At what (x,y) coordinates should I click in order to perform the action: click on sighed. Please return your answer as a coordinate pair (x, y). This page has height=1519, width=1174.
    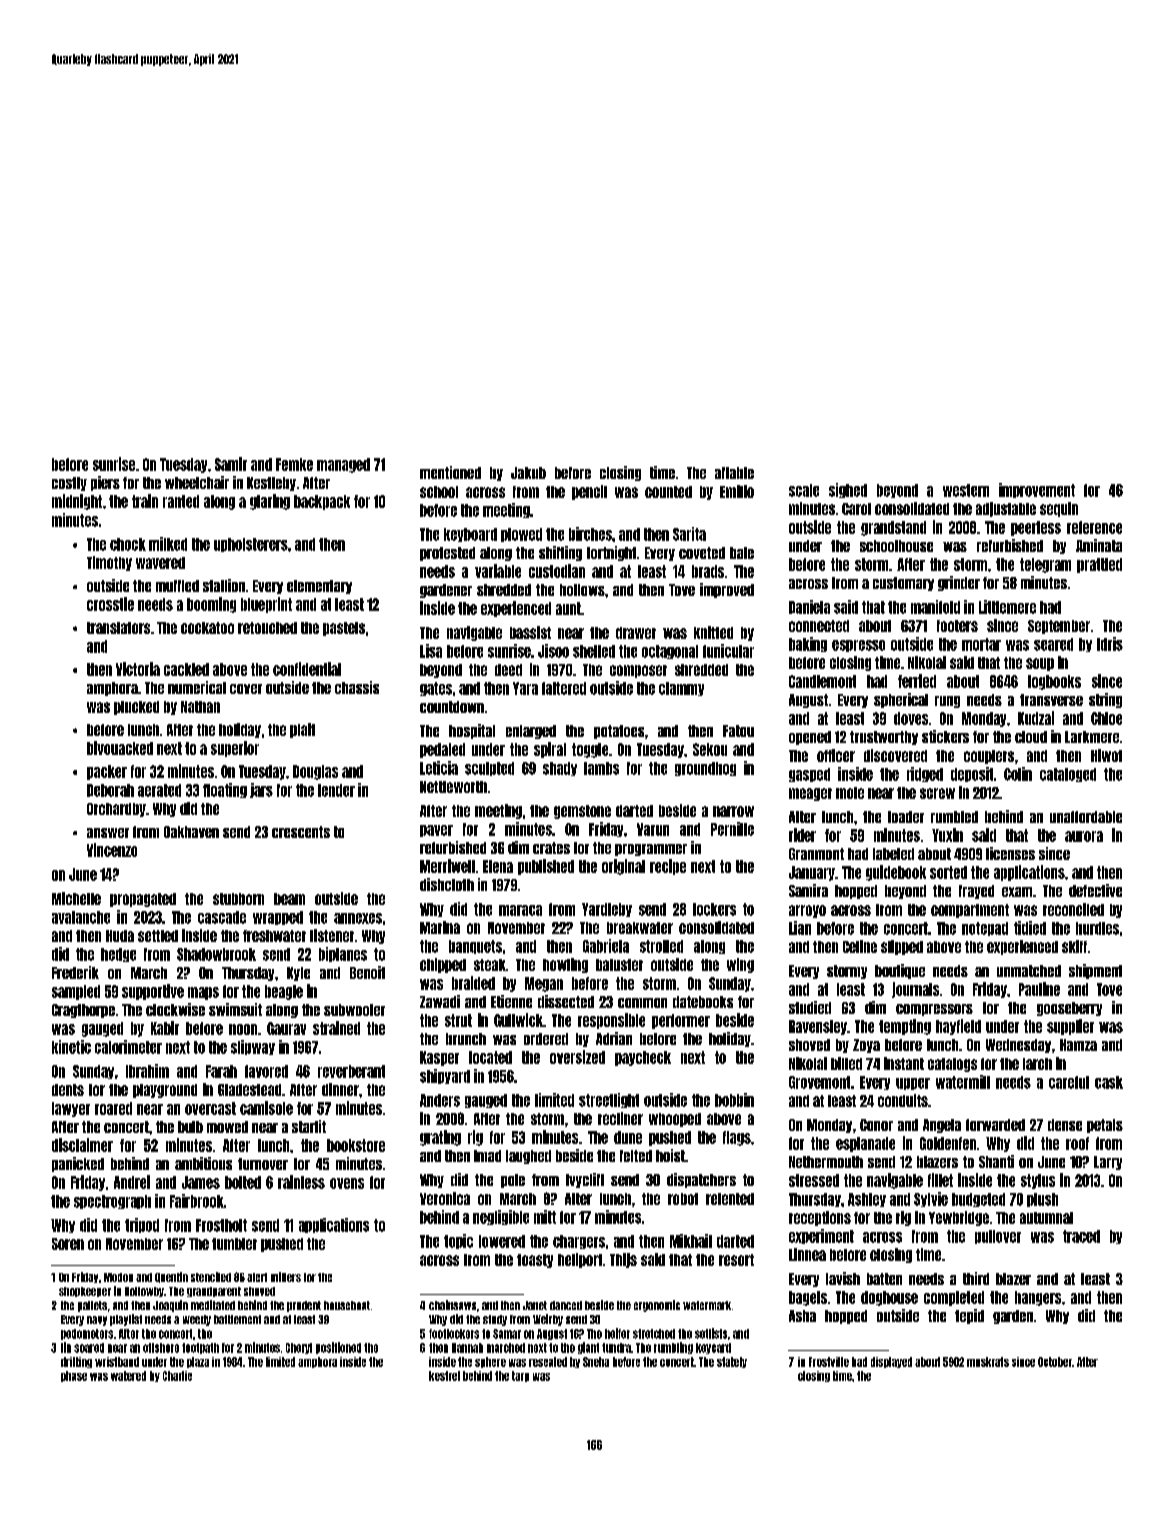
    Looking at the image, I should click on (848, 490).
